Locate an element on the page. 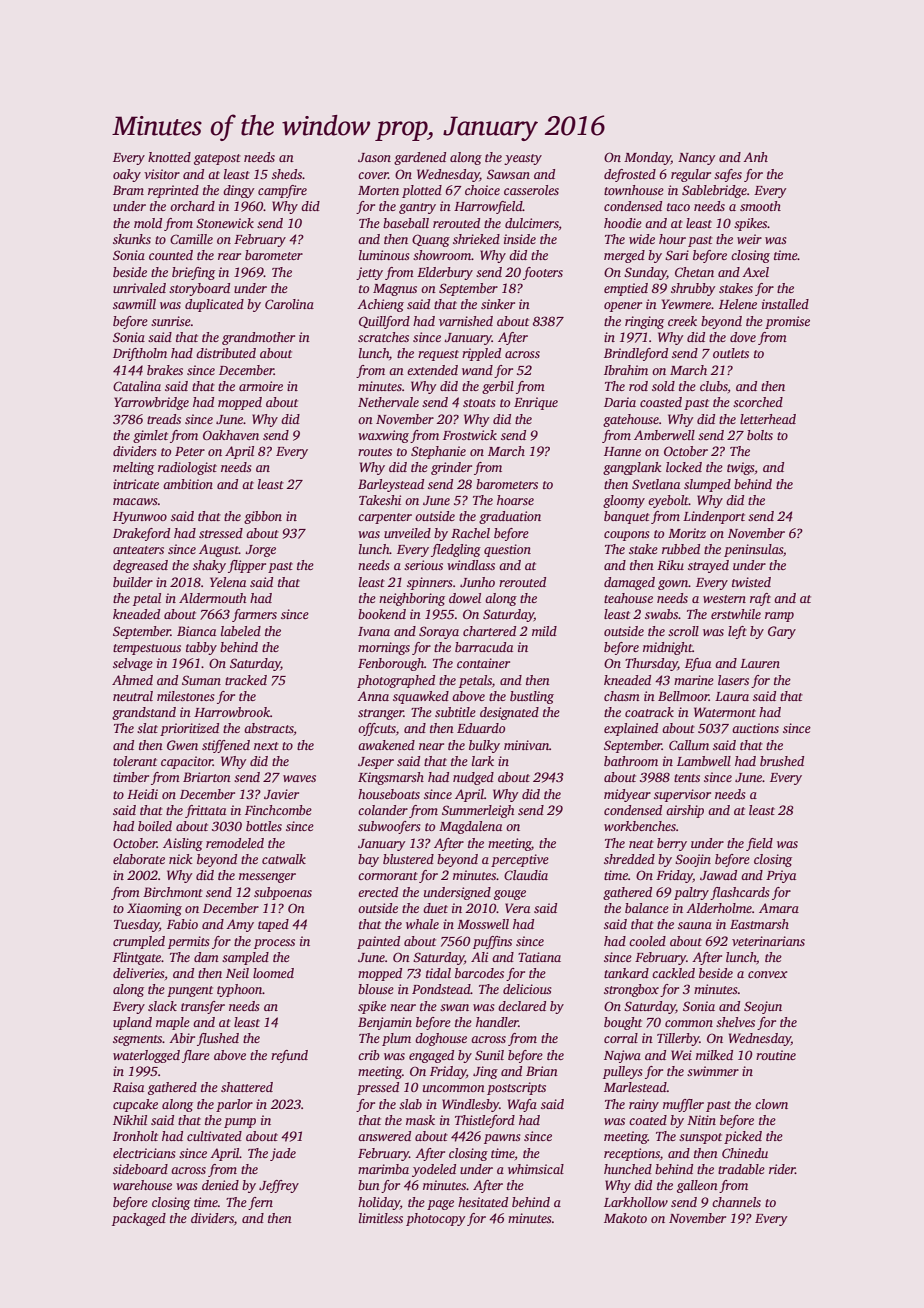 This page has width=924, height=1308. elaborate is located at coordinates (139, 859).
